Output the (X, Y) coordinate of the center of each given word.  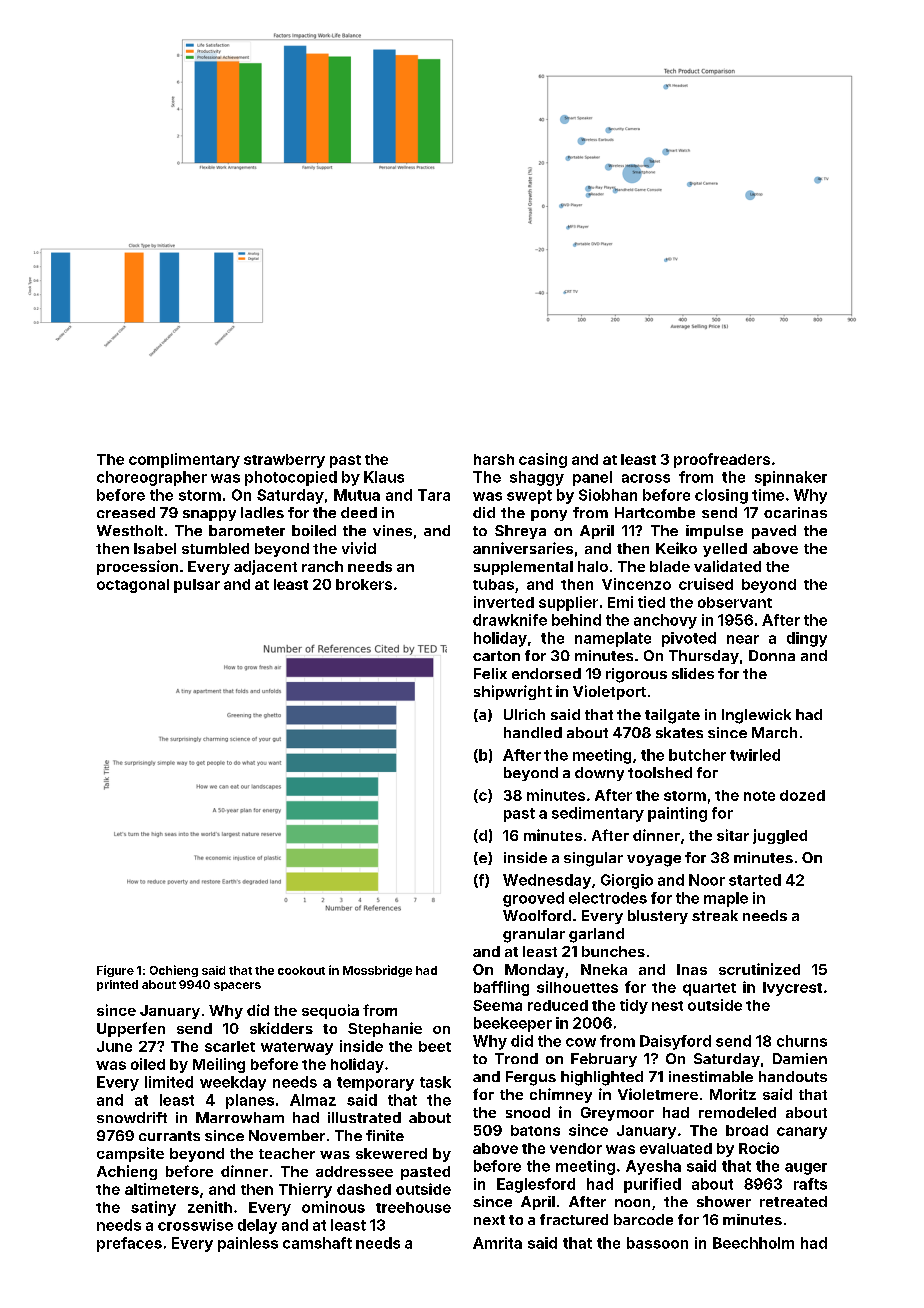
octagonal (133, 586)
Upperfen (131, 1029)
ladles (262, 512)
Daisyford (675, 1042)
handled (533, 732)
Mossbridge (377, 971)
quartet (709, 989)
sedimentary (598, 814)
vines (392, 530)
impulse (714, 532)
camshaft (317, 1243)
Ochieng (174, 971)
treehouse (413, 1207)
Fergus (531, 1078)
